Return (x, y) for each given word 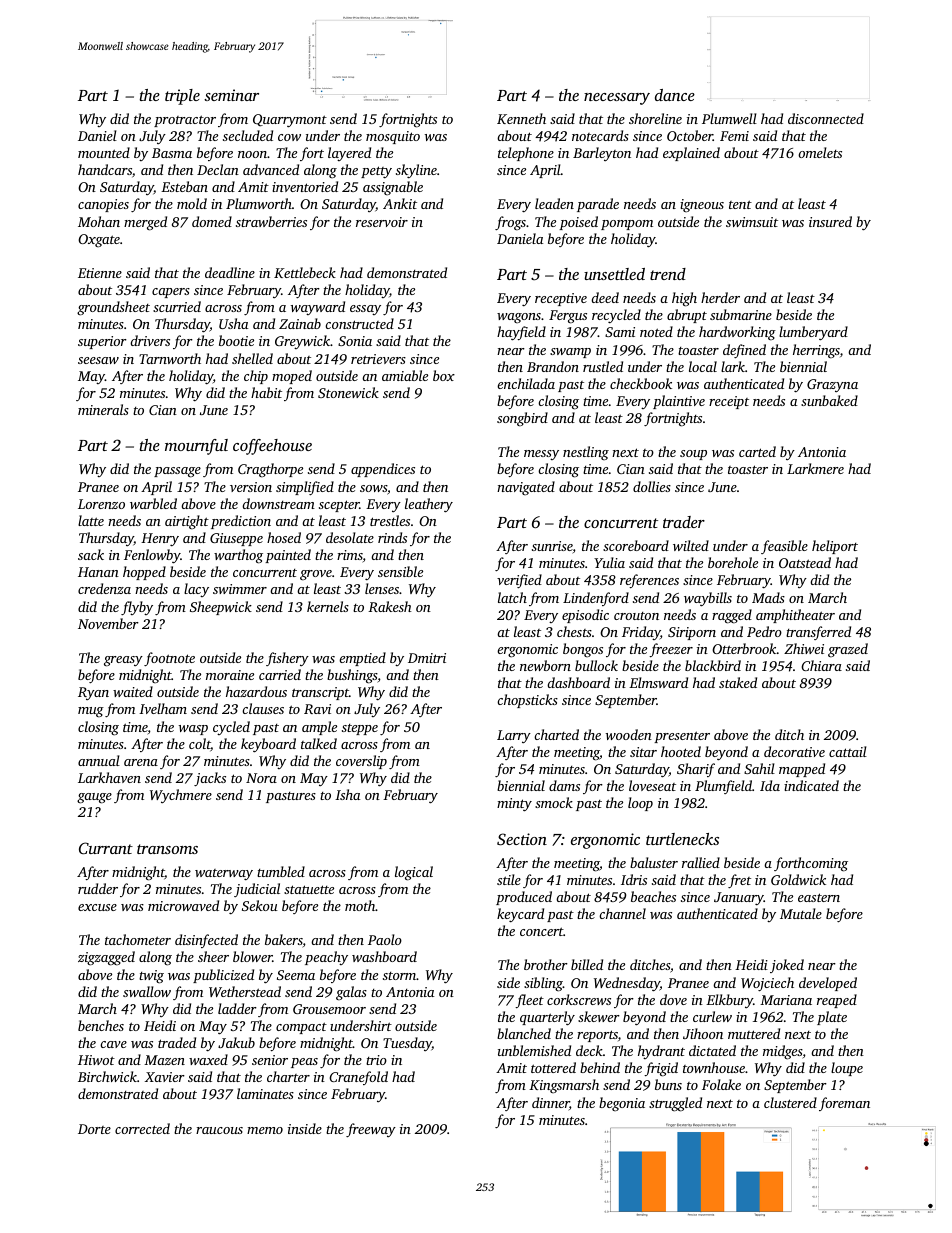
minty (514, 805)
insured (830, 221)
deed (605, 297)
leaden (554, 203)
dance (675, 95)
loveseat (652, 785)
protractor (185, 121)
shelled (252, 358)
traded (177, 1042)
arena (141, 762)
